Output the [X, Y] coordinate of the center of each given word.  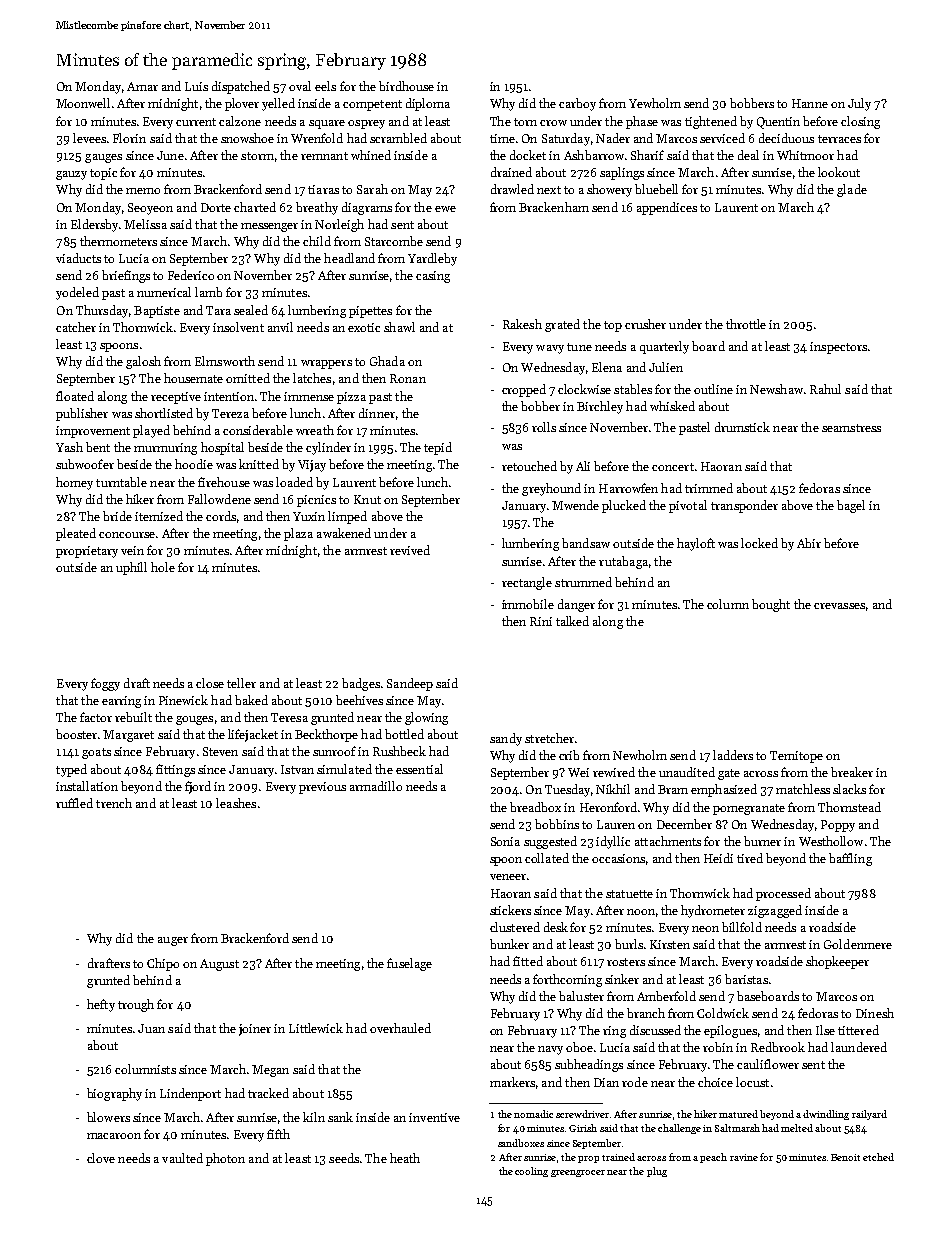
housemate [193, 378]
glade [852, 190]
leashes [236, 803]
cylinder [328, 448]
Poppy [838, 826]
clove [101, 1158]
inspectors [838, 348]
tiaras [323, 189]
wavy [550, 349]
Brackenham [554, 207]
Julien [666, 367]
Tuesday [567, 790]
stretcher [549, 738]
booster [76, 734]
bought [771, 605]
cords [221, 516]
